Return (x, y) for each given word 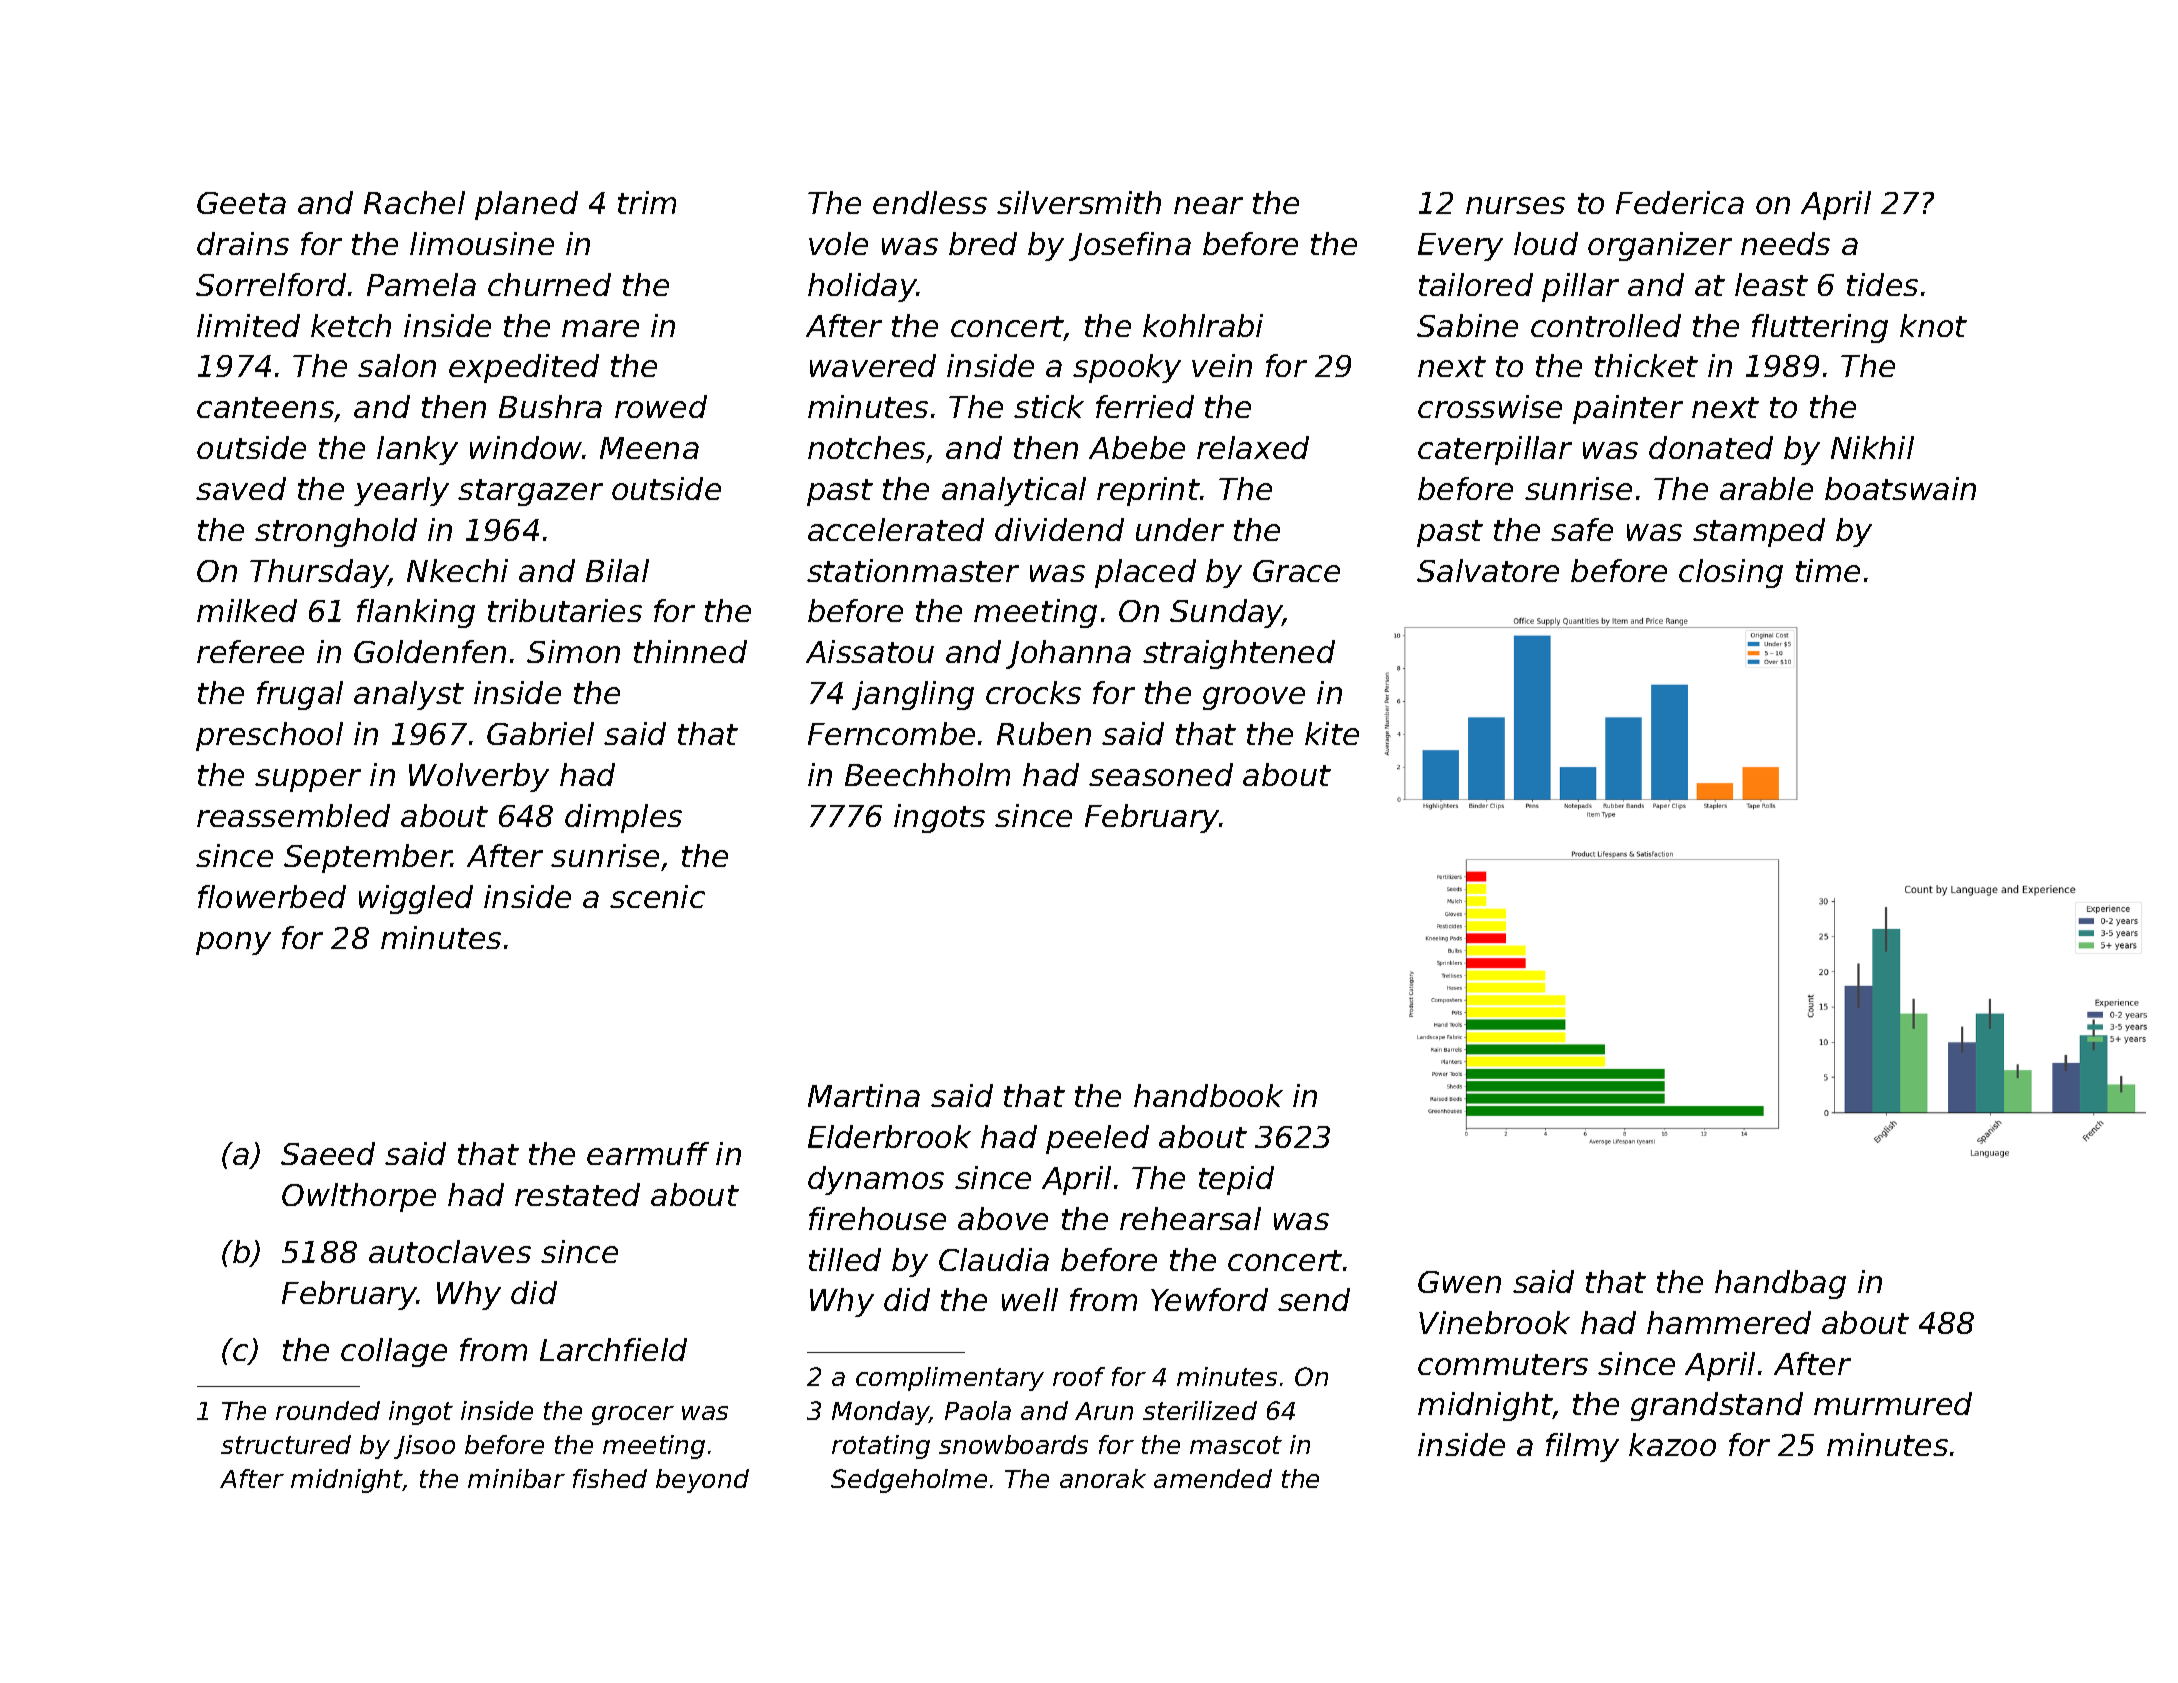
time (1828, 570)
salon (397, 365)
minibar (516, 1478)
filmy (1582, 1447)
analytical (1014, 491)
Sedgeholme (909, 1481)
